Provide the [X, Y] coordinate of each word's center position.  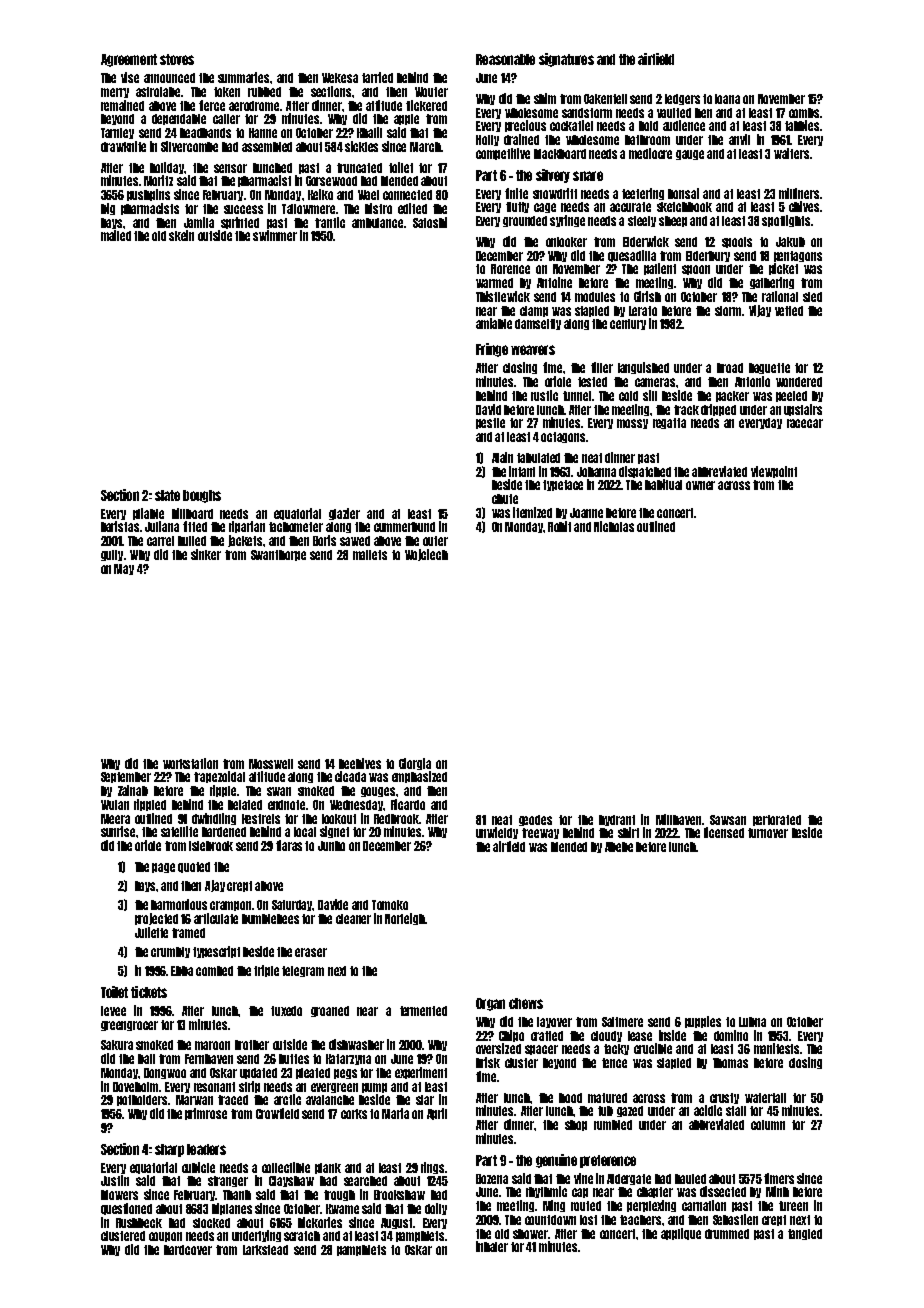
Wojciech [426, 555]
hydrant [617, 820]
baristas [120, 526]
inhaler [492, 1246]
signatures [566, 60]
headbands [205, 133]
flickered [426, 105]
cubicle [198, 1167]
